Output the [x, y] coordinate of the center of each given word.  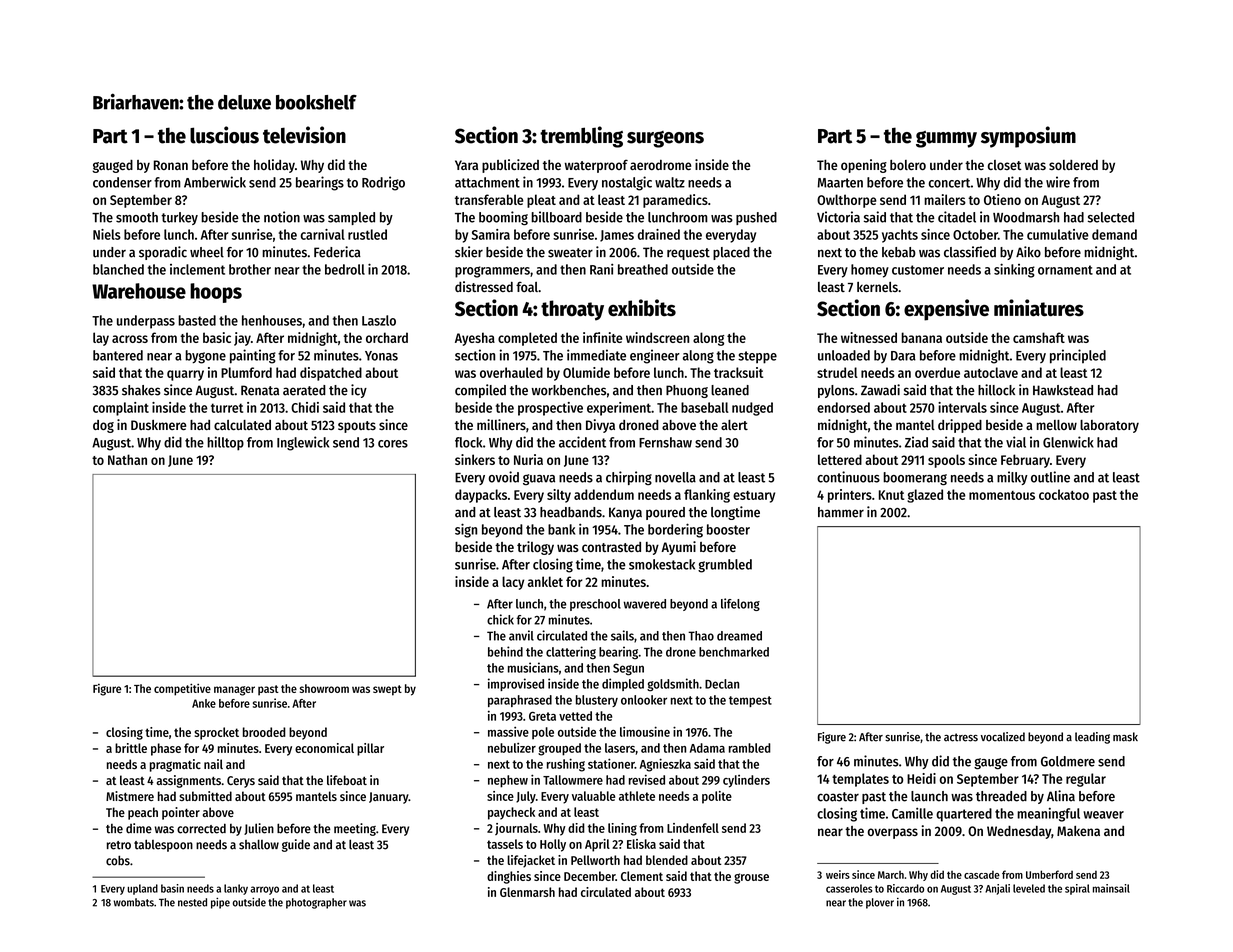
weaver [1103, 815]
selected [1111, 217]
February [1025, 461]
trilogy [535, 548]
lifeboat [347, 780]
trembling [581, 137]
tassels [505, 844]
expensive [946, 310]
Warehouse [139, 291]
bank [561, 529]
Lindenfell [693, 828]
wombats [133, 902]
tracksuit [738, 372]
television [304, 135]
